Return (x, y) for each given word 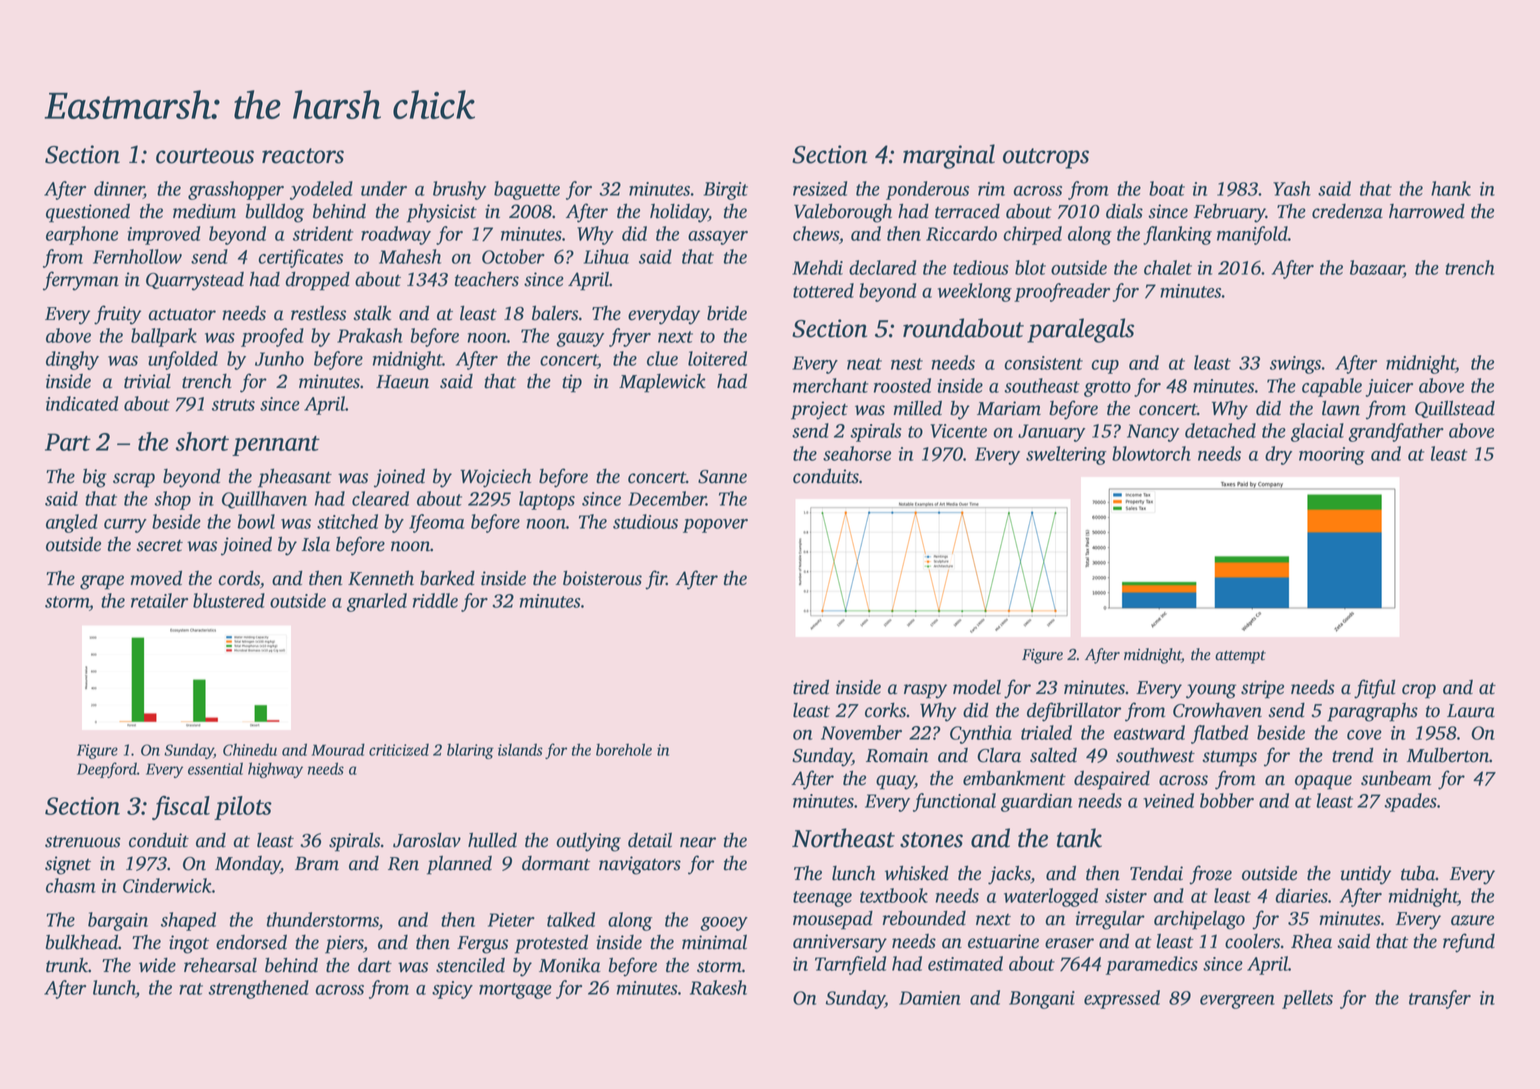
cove (1364, 735)
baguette (527, 190)
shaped (188, 921)
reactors (303, 156)
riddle (435, 600)
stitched (347, 521)
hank (1451, 188)
